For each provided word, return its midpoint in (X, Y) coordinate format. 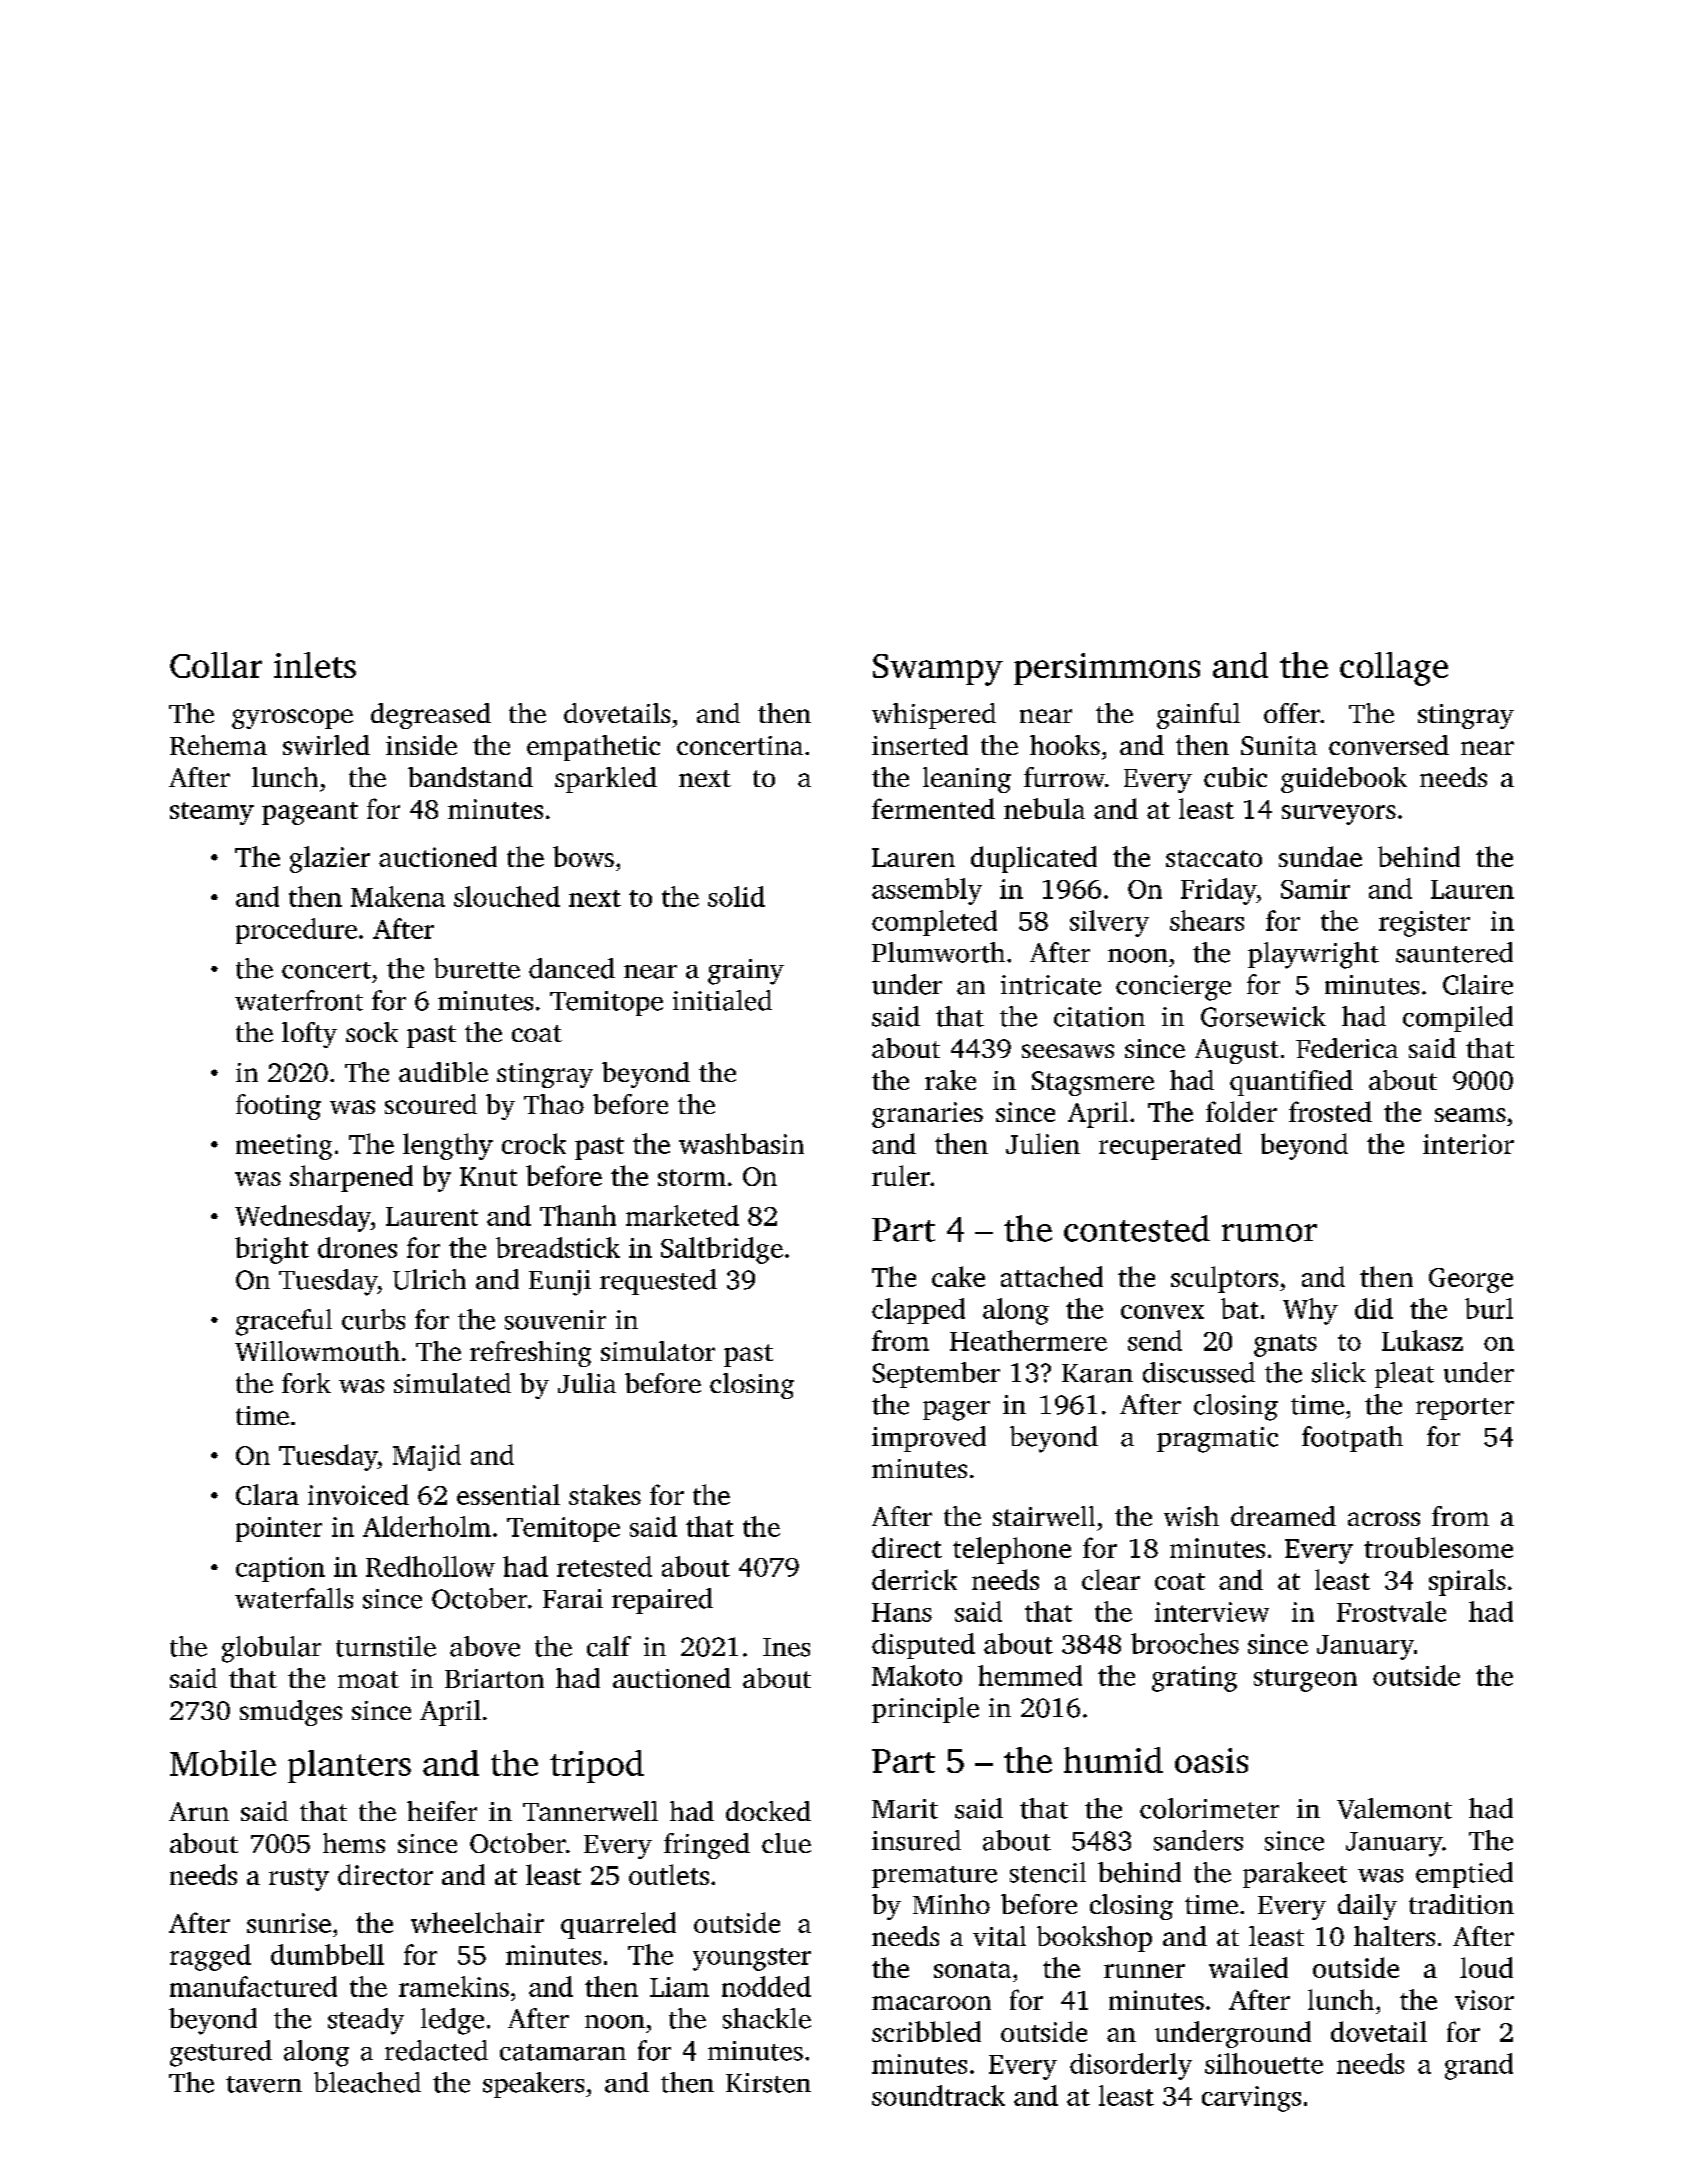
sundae (1320, 856)
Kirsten (768, 2083)
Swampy (938, 670)
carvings (1251, 2099)
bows (583, 856)
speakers (533, 2085)
